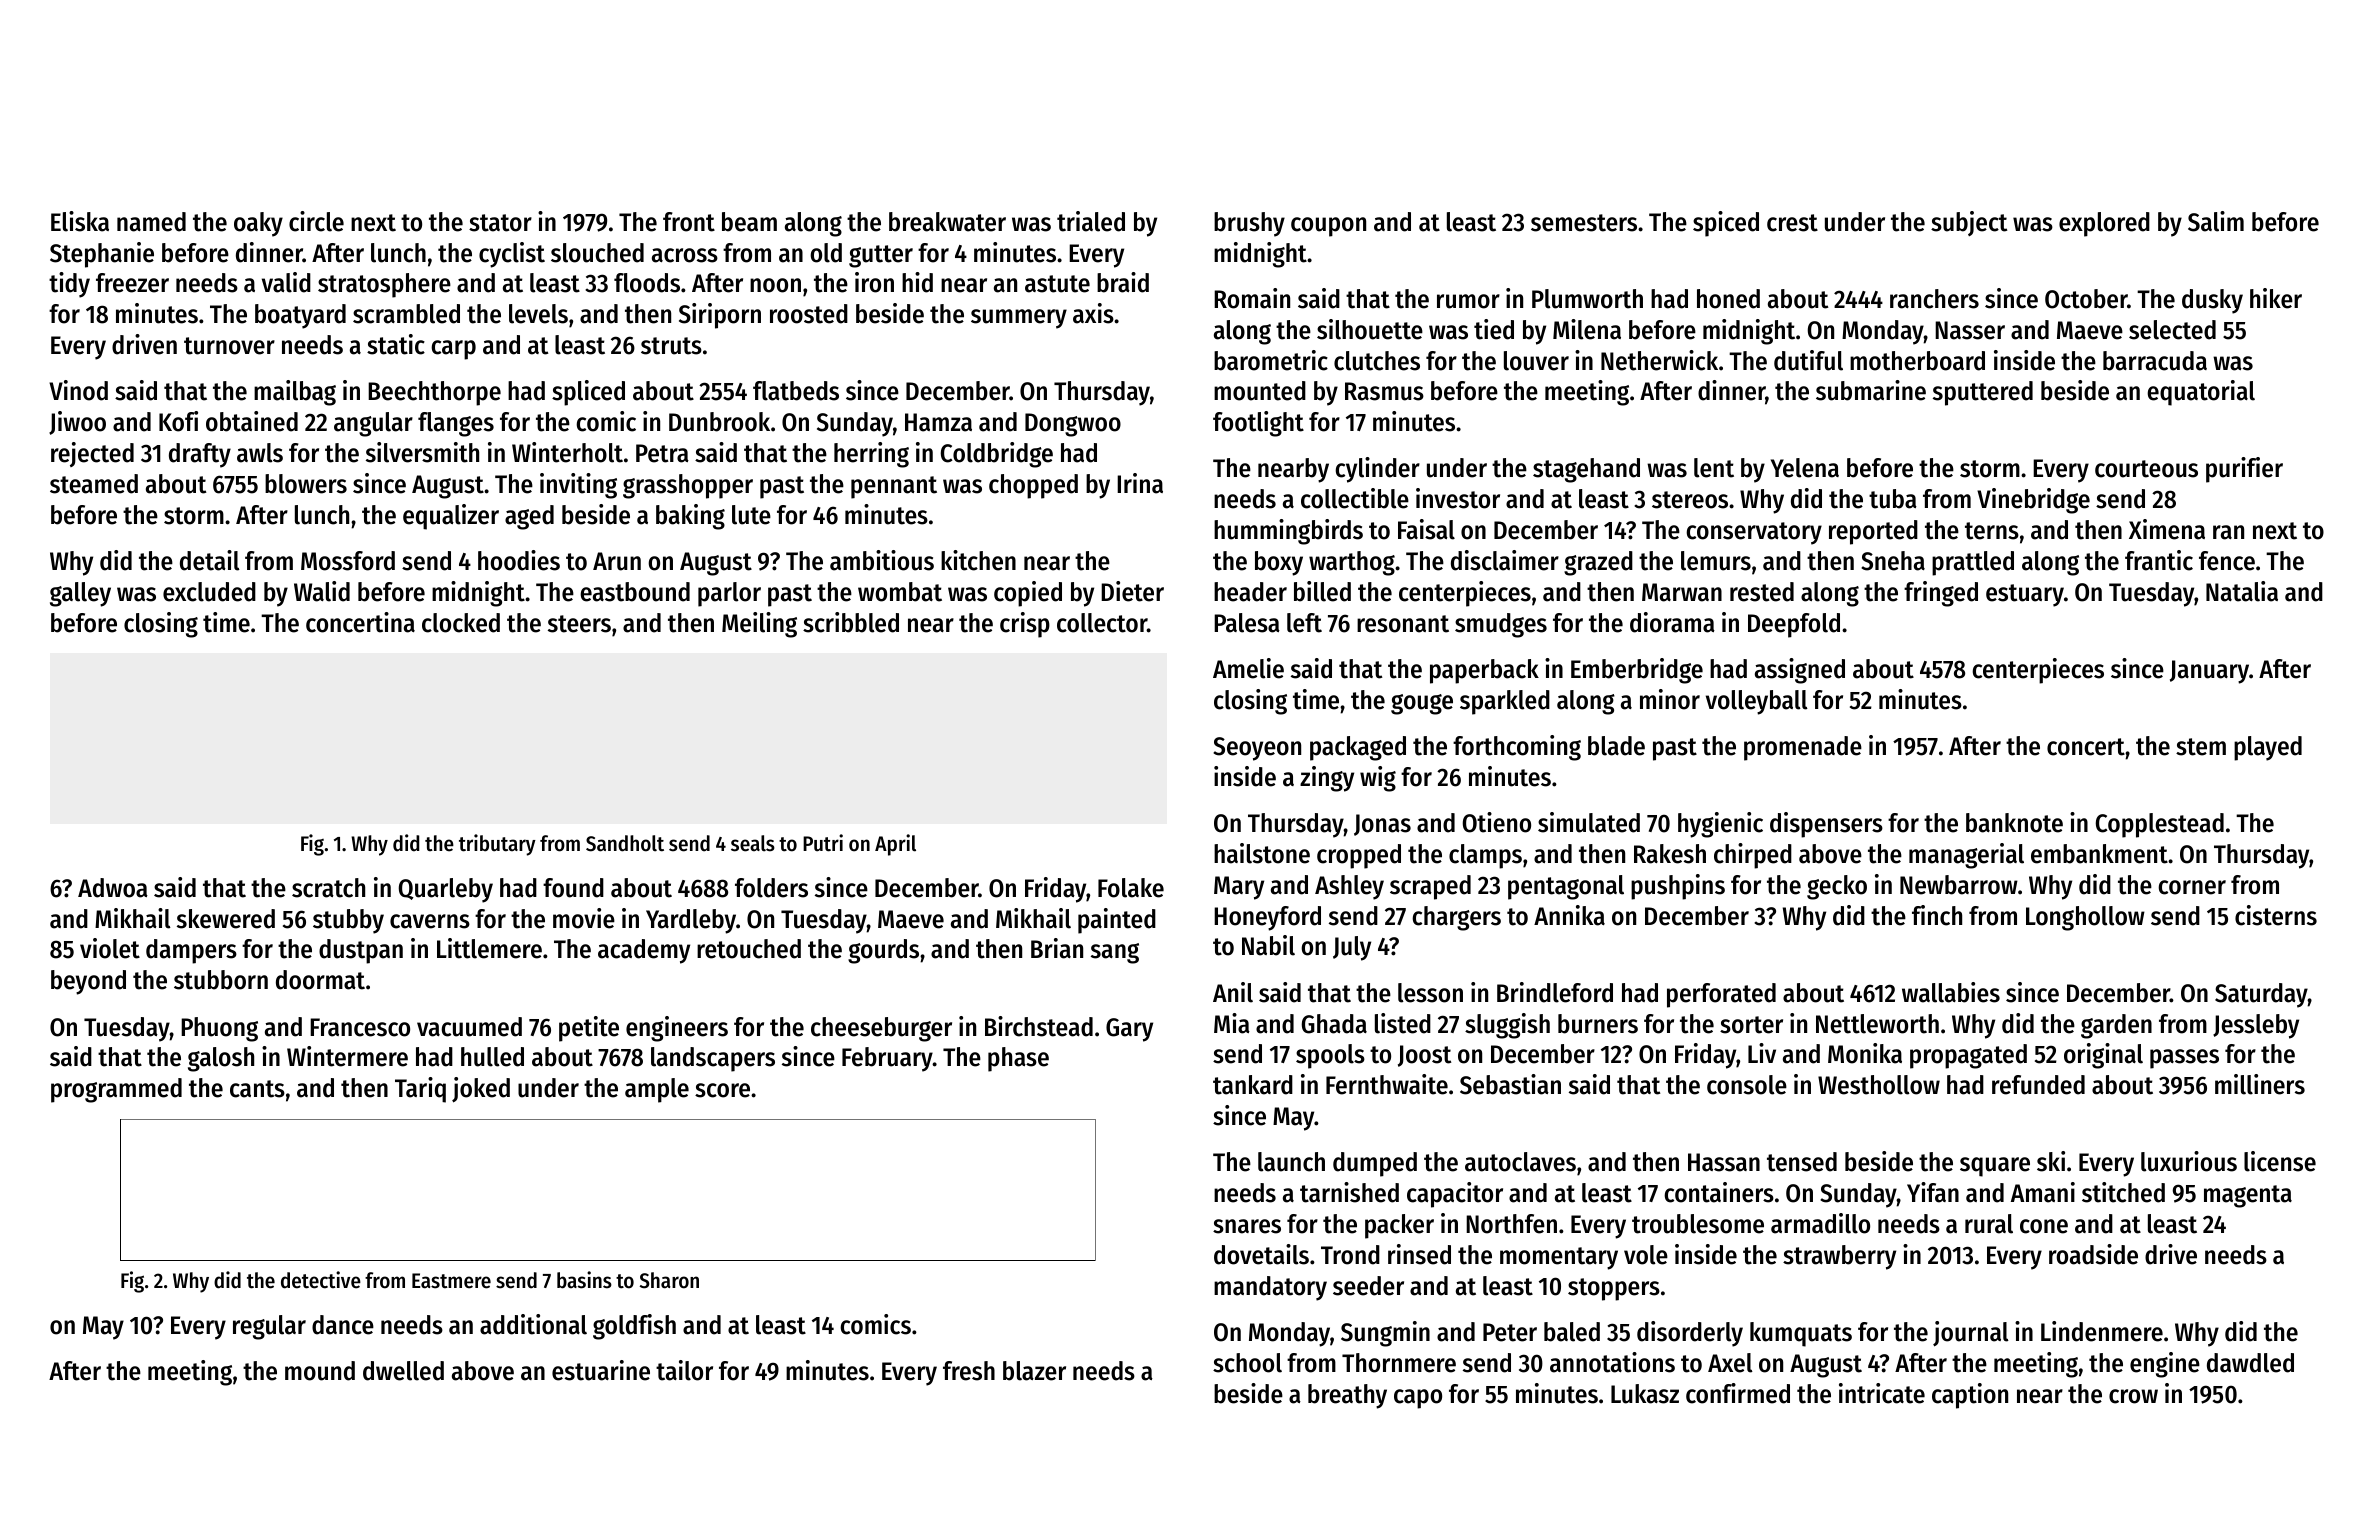 This image has height=1540, width=2380. Describe the element at coordinates (969, 1371) in the image. I see `fresh` at that location.
